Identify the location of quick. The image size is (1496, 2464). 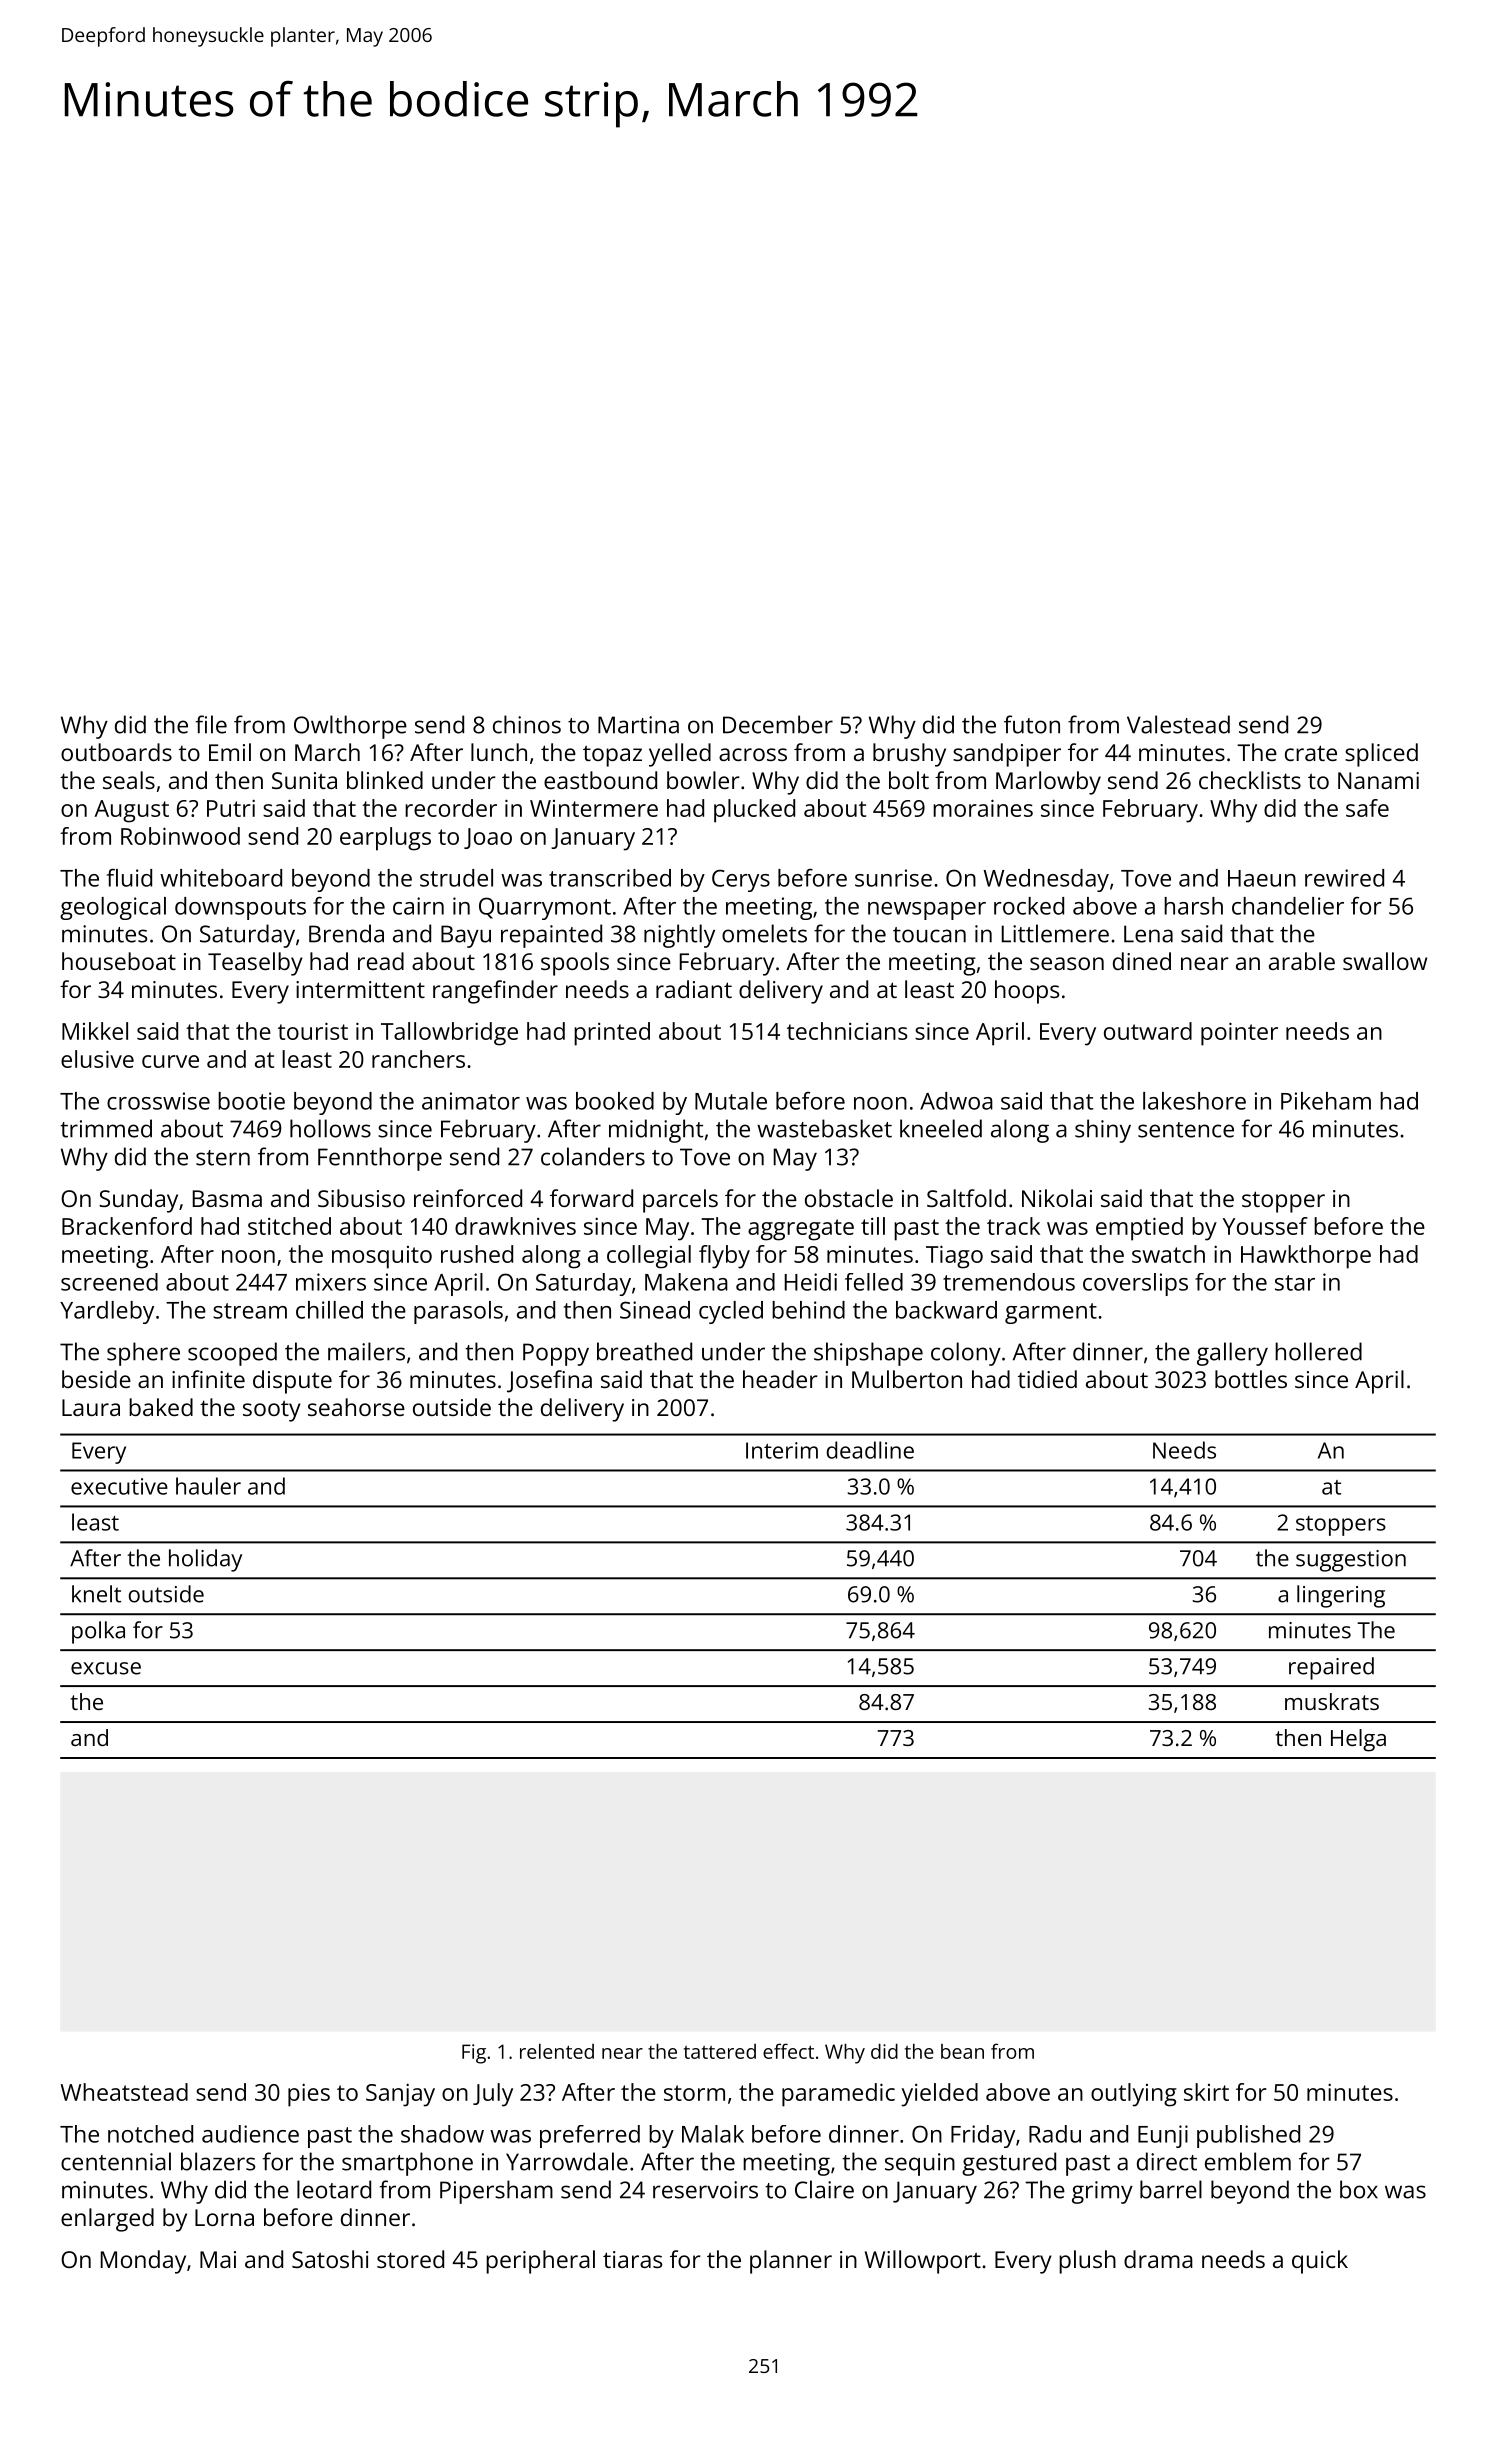
(1320, 2262).
